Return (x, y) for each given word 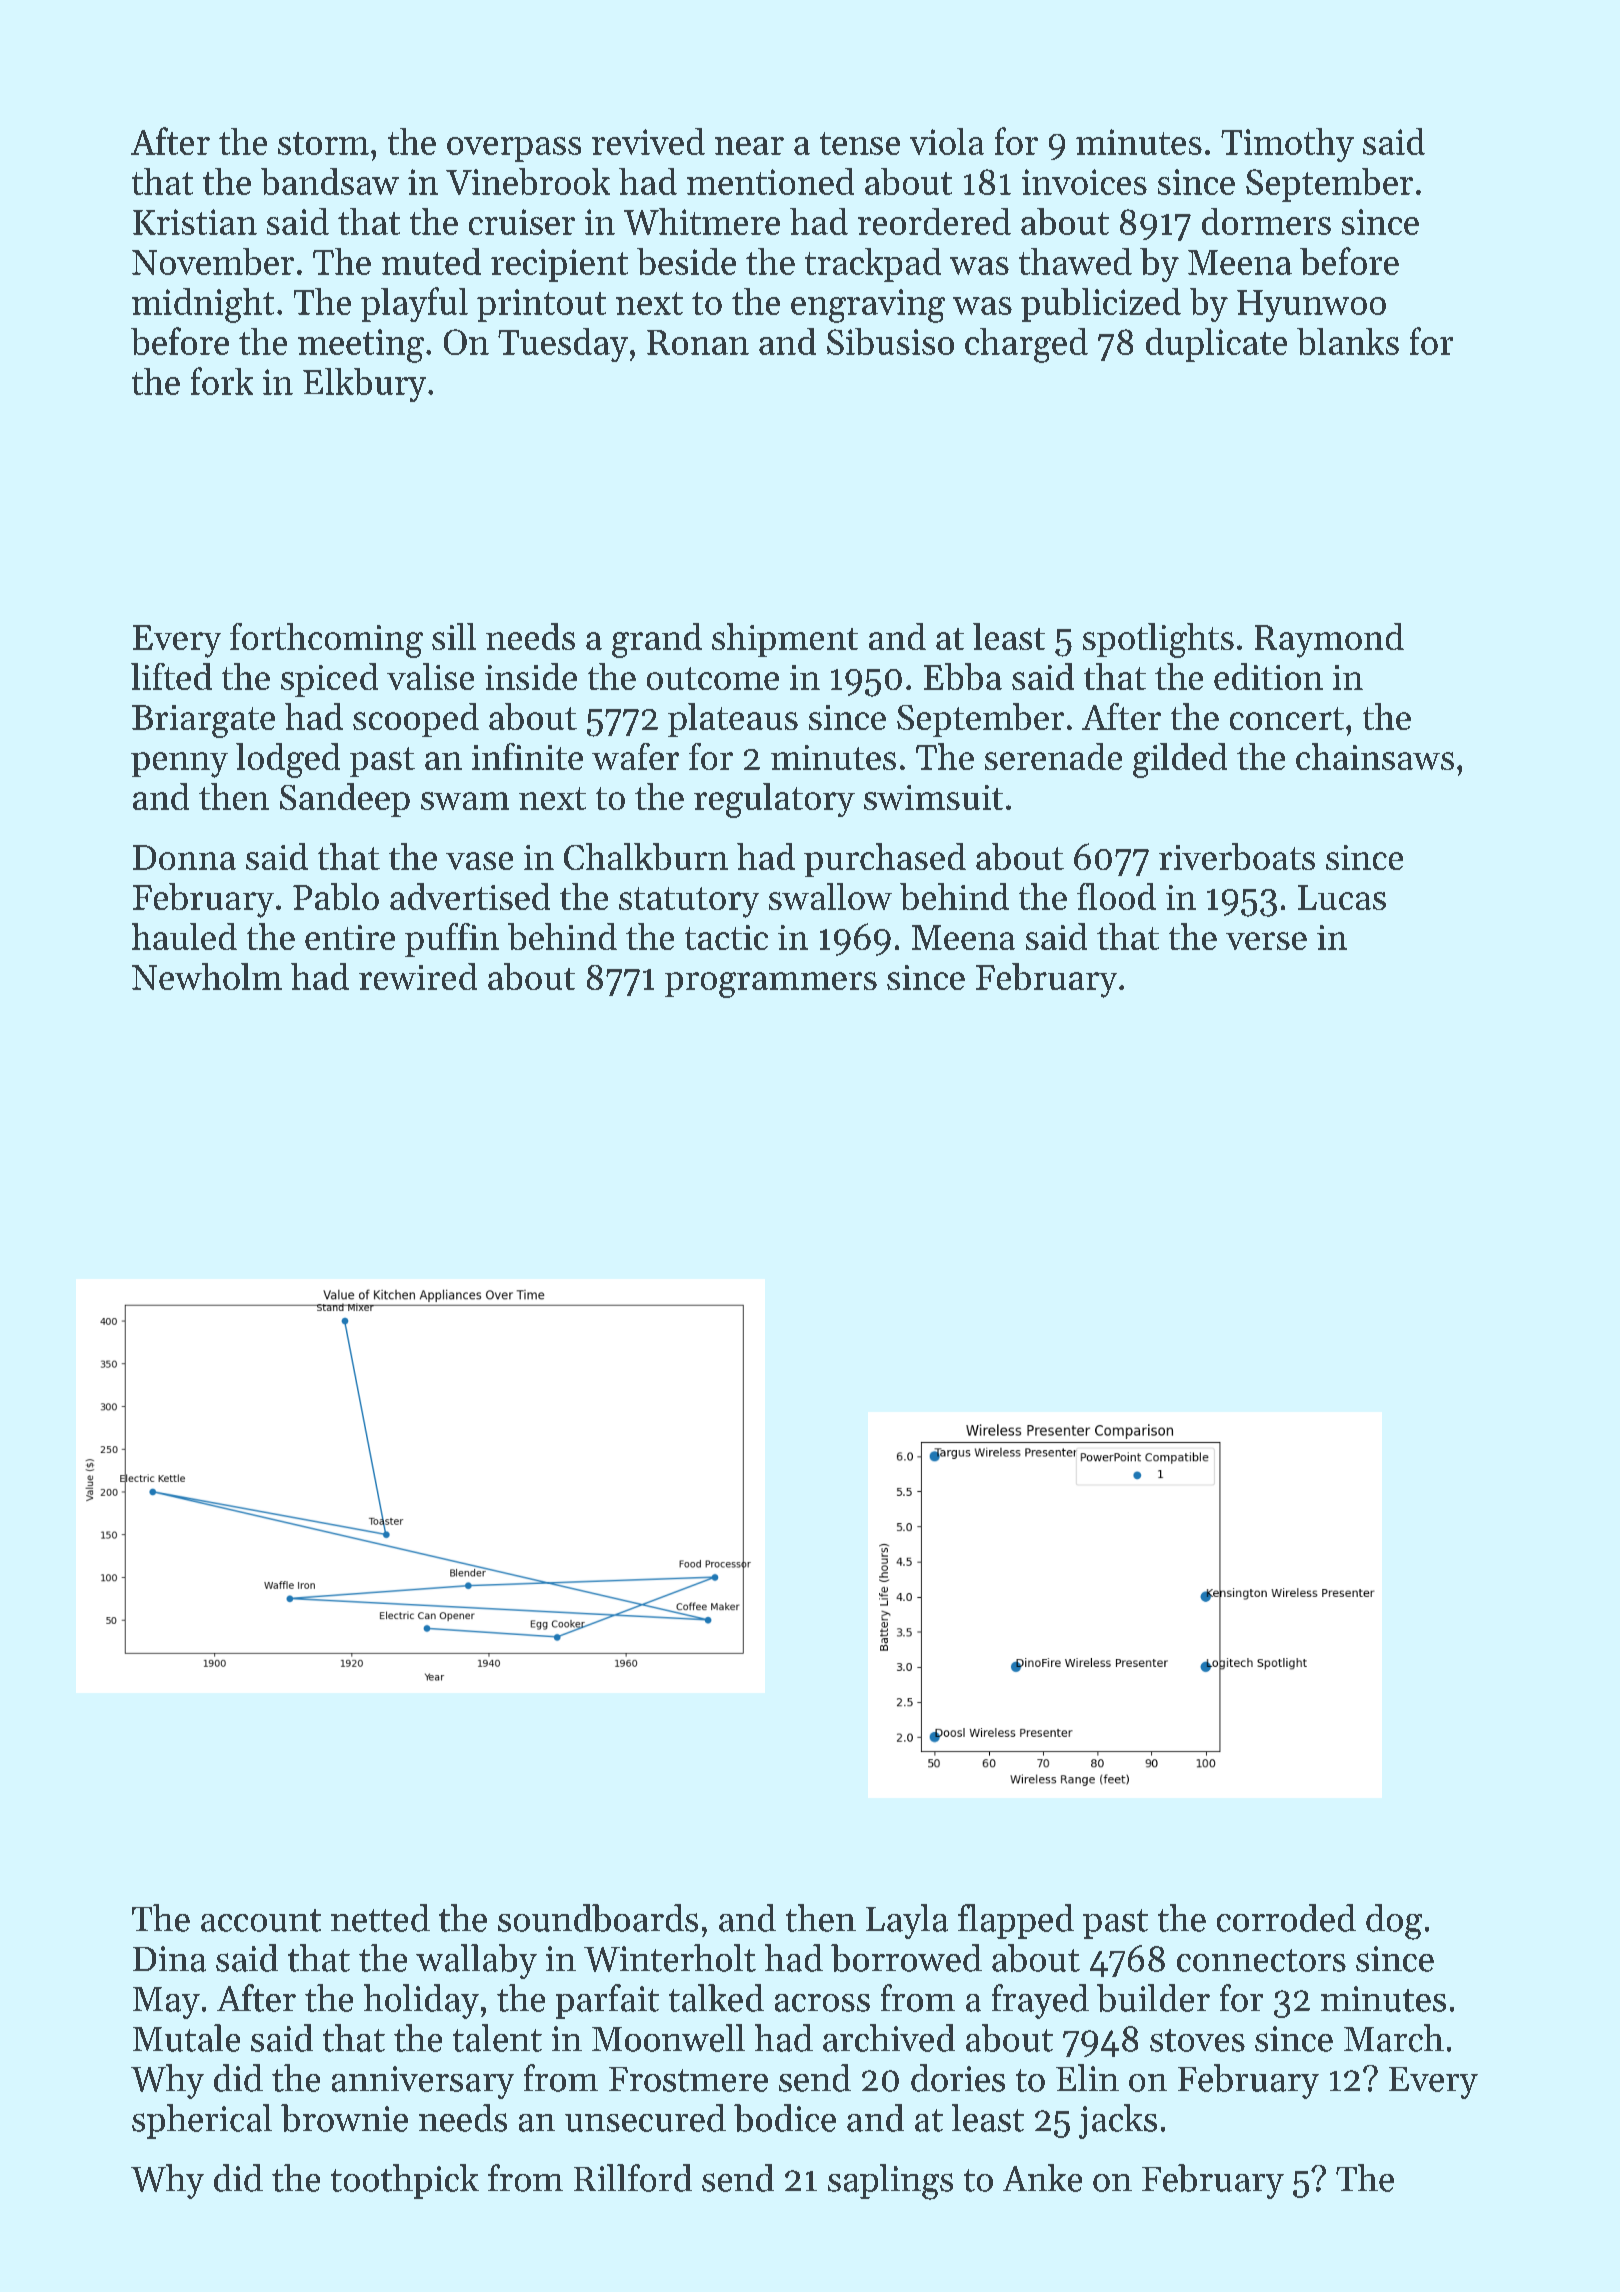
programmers (771, 985)
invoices (1084, 182)
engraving (868, 306)
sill (454, 636)
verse (1266, 941)
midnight (203, 305)
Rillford (633, 2178)
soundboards (598, 1918)
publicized (1101, 305)
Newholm (207, 976)
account (261, 1920)
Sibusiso (890, 341)
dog (1394, 1922)
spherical (202, 2121)
